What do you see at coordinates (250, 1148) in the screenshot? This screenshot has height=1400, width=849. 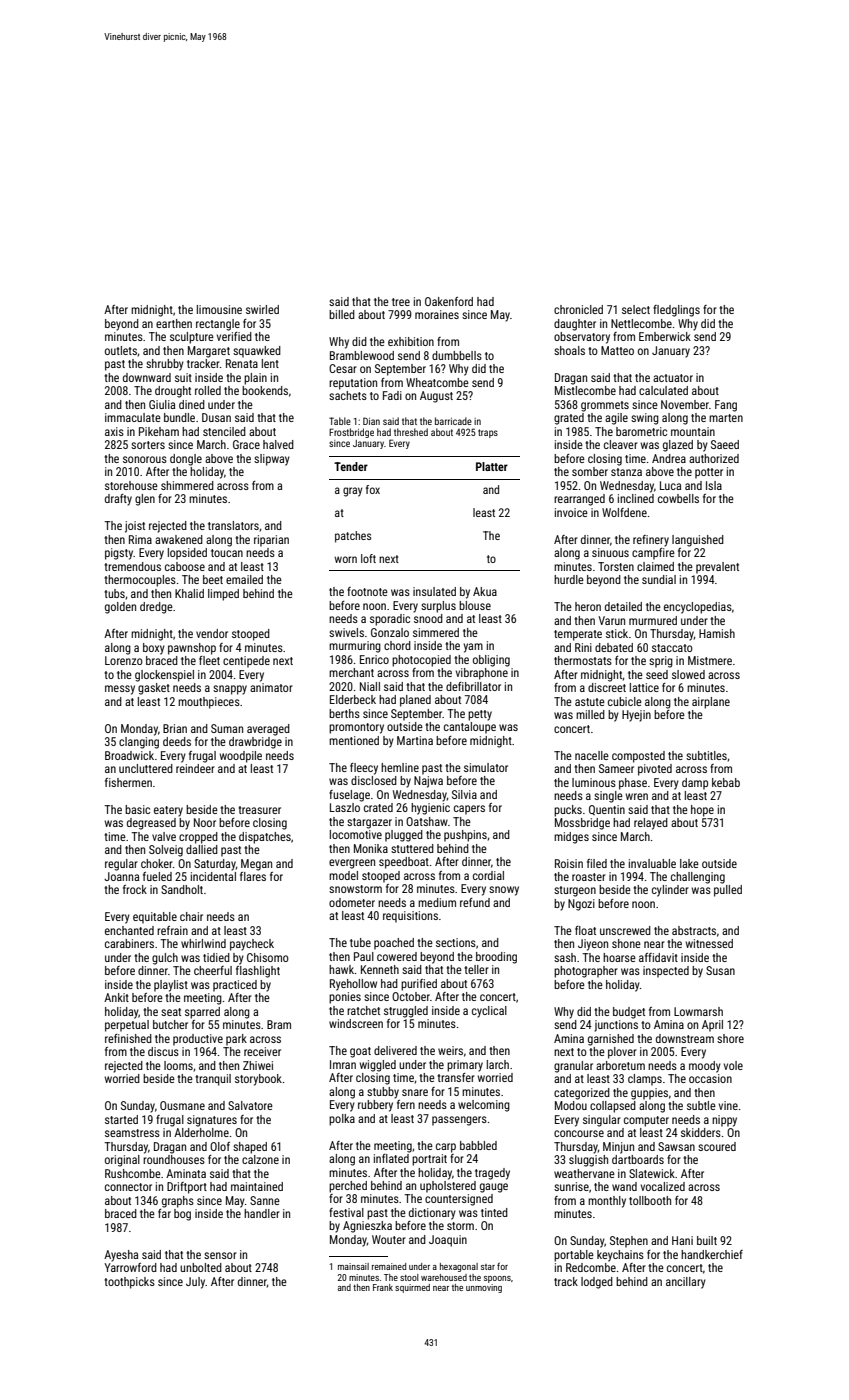 I see `shaped` at bounding box center [250, 1148].
